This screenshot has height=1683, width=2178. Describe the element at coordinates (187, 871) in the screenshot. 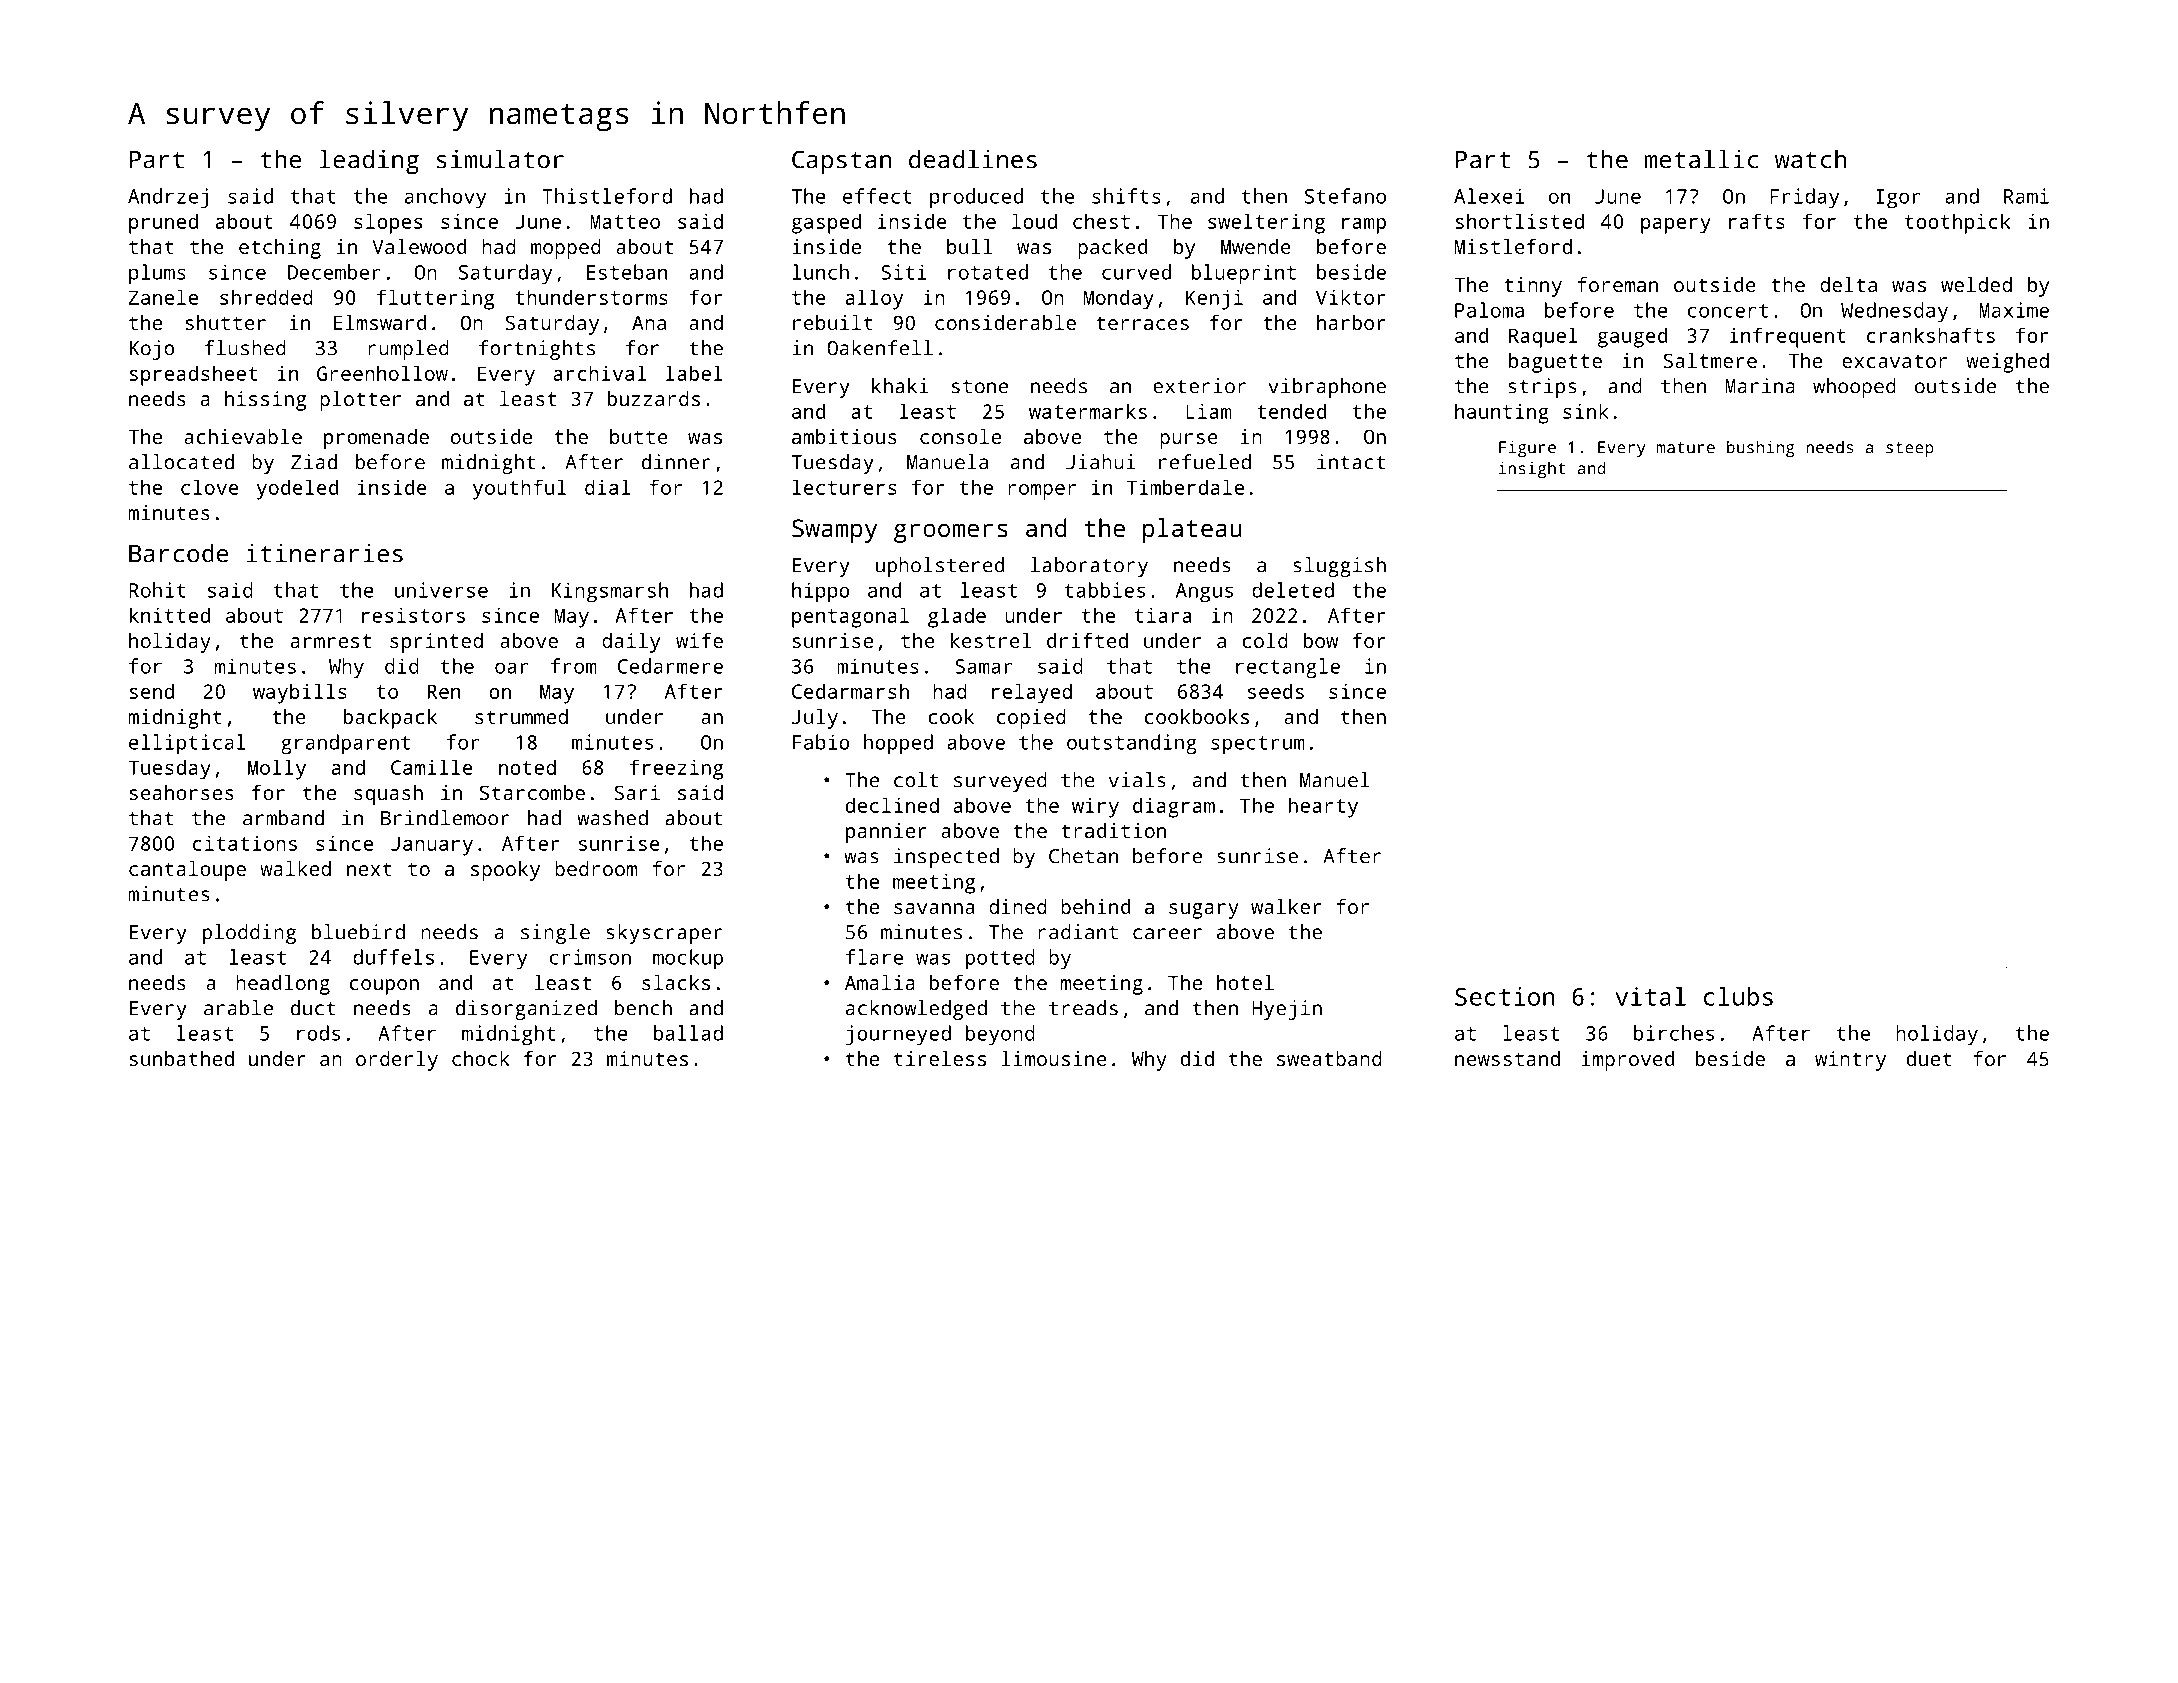

I see `cantaloupe` at that location.
